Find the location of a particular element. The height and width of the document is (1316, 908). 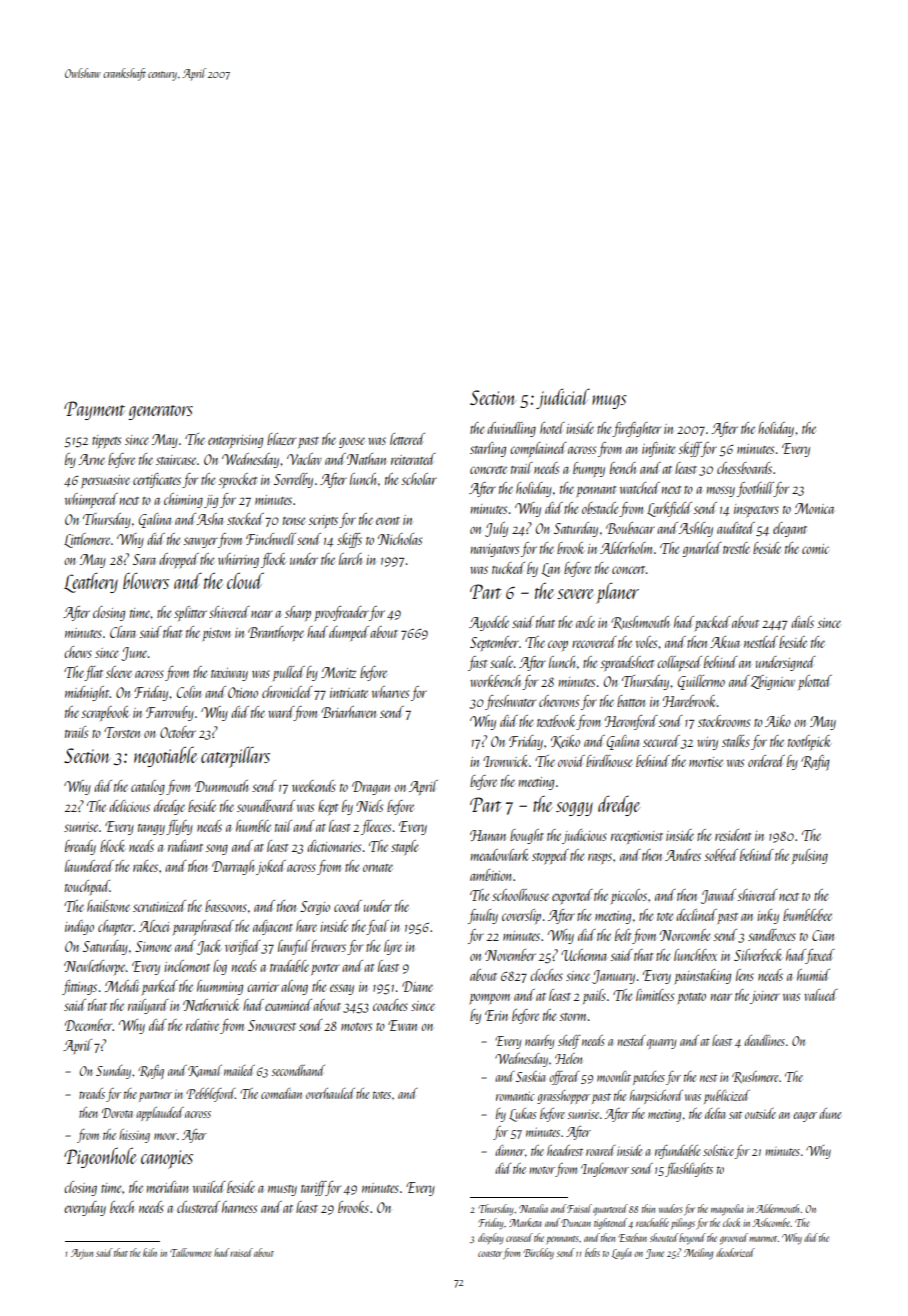

Akua is located at coordinates (725, 642).
